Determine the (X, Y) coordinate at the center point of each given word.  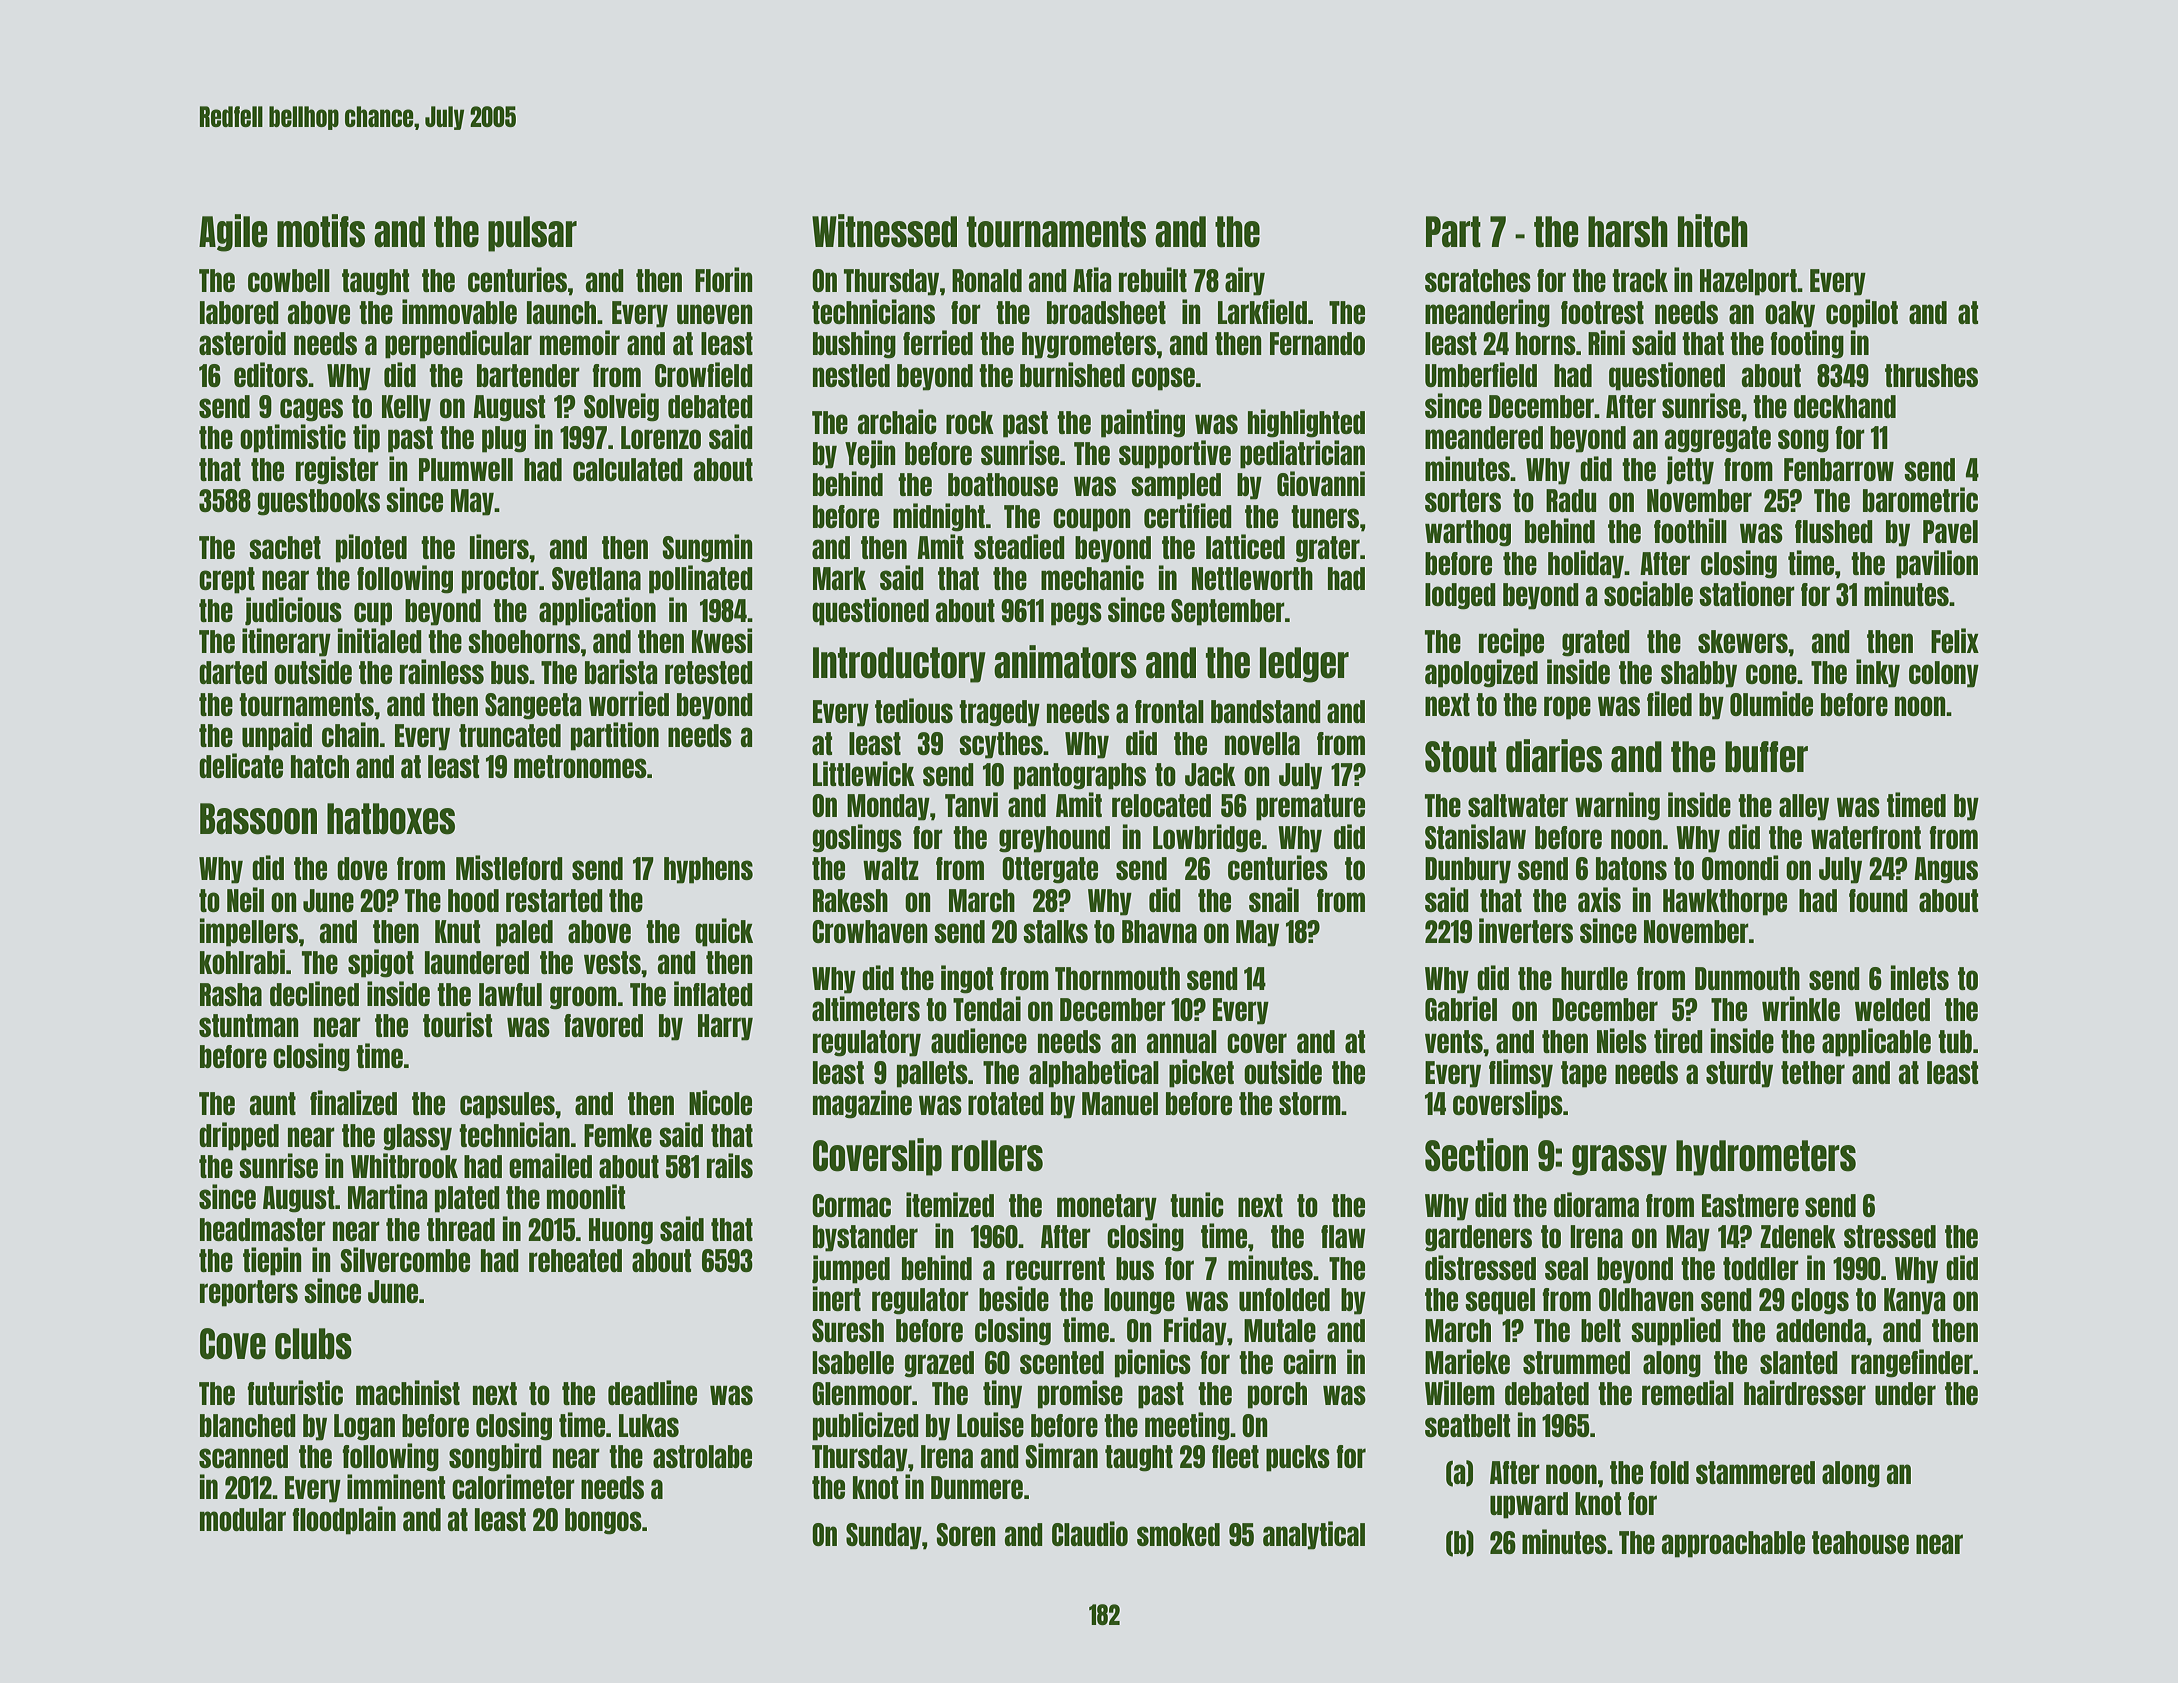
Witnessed (884, 231)
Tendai (987, 1008)
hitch (1713, 231)
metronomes (580, 766)
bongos (603, 1521)
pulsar (532, 234)
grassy (1619, 1160)
